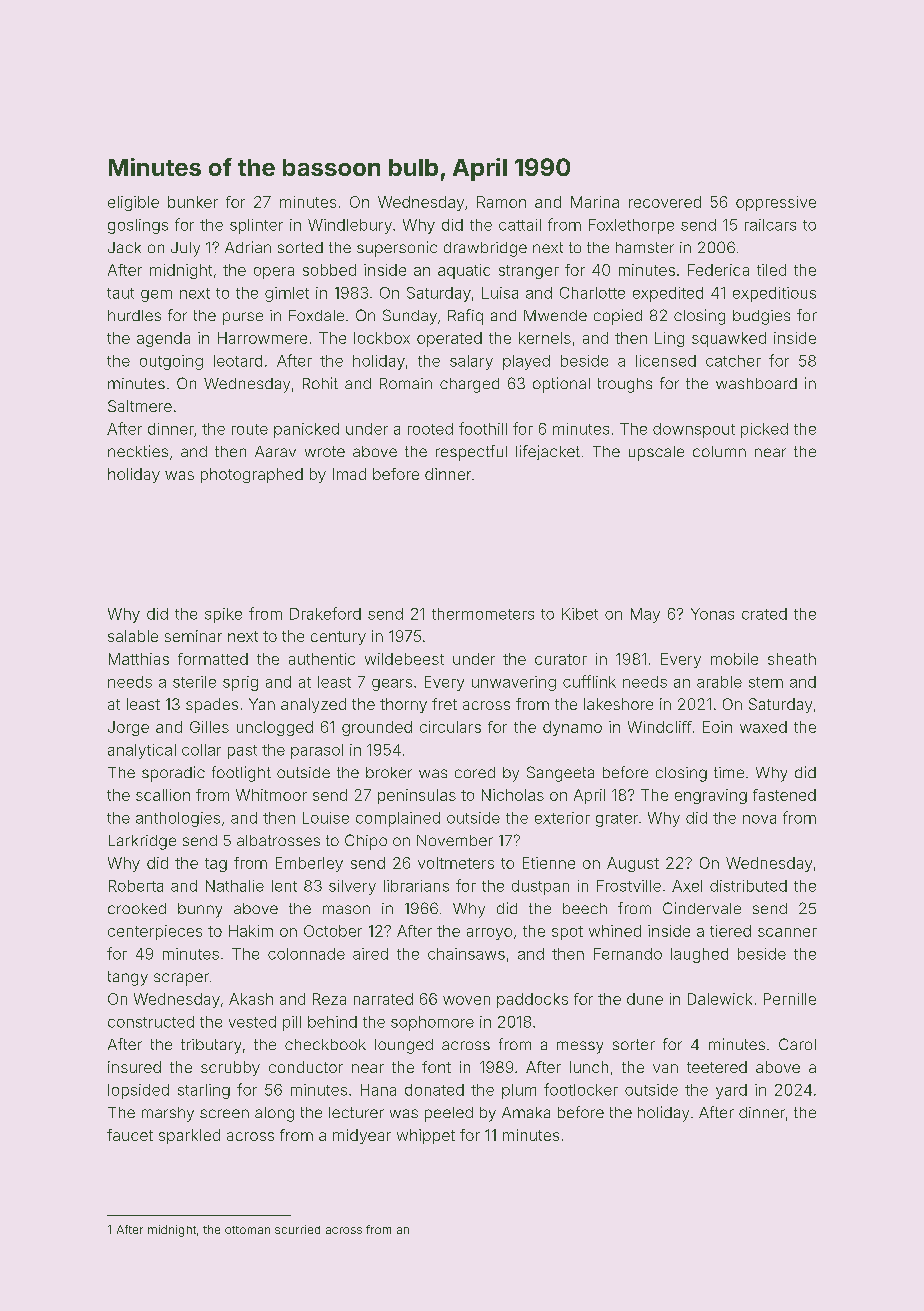 The width and height of the screenshot is (924, 1311). What do you see at coordinates (128, 978) in the screenshot?
I see `tangy` at bounding box center [128, 978].
